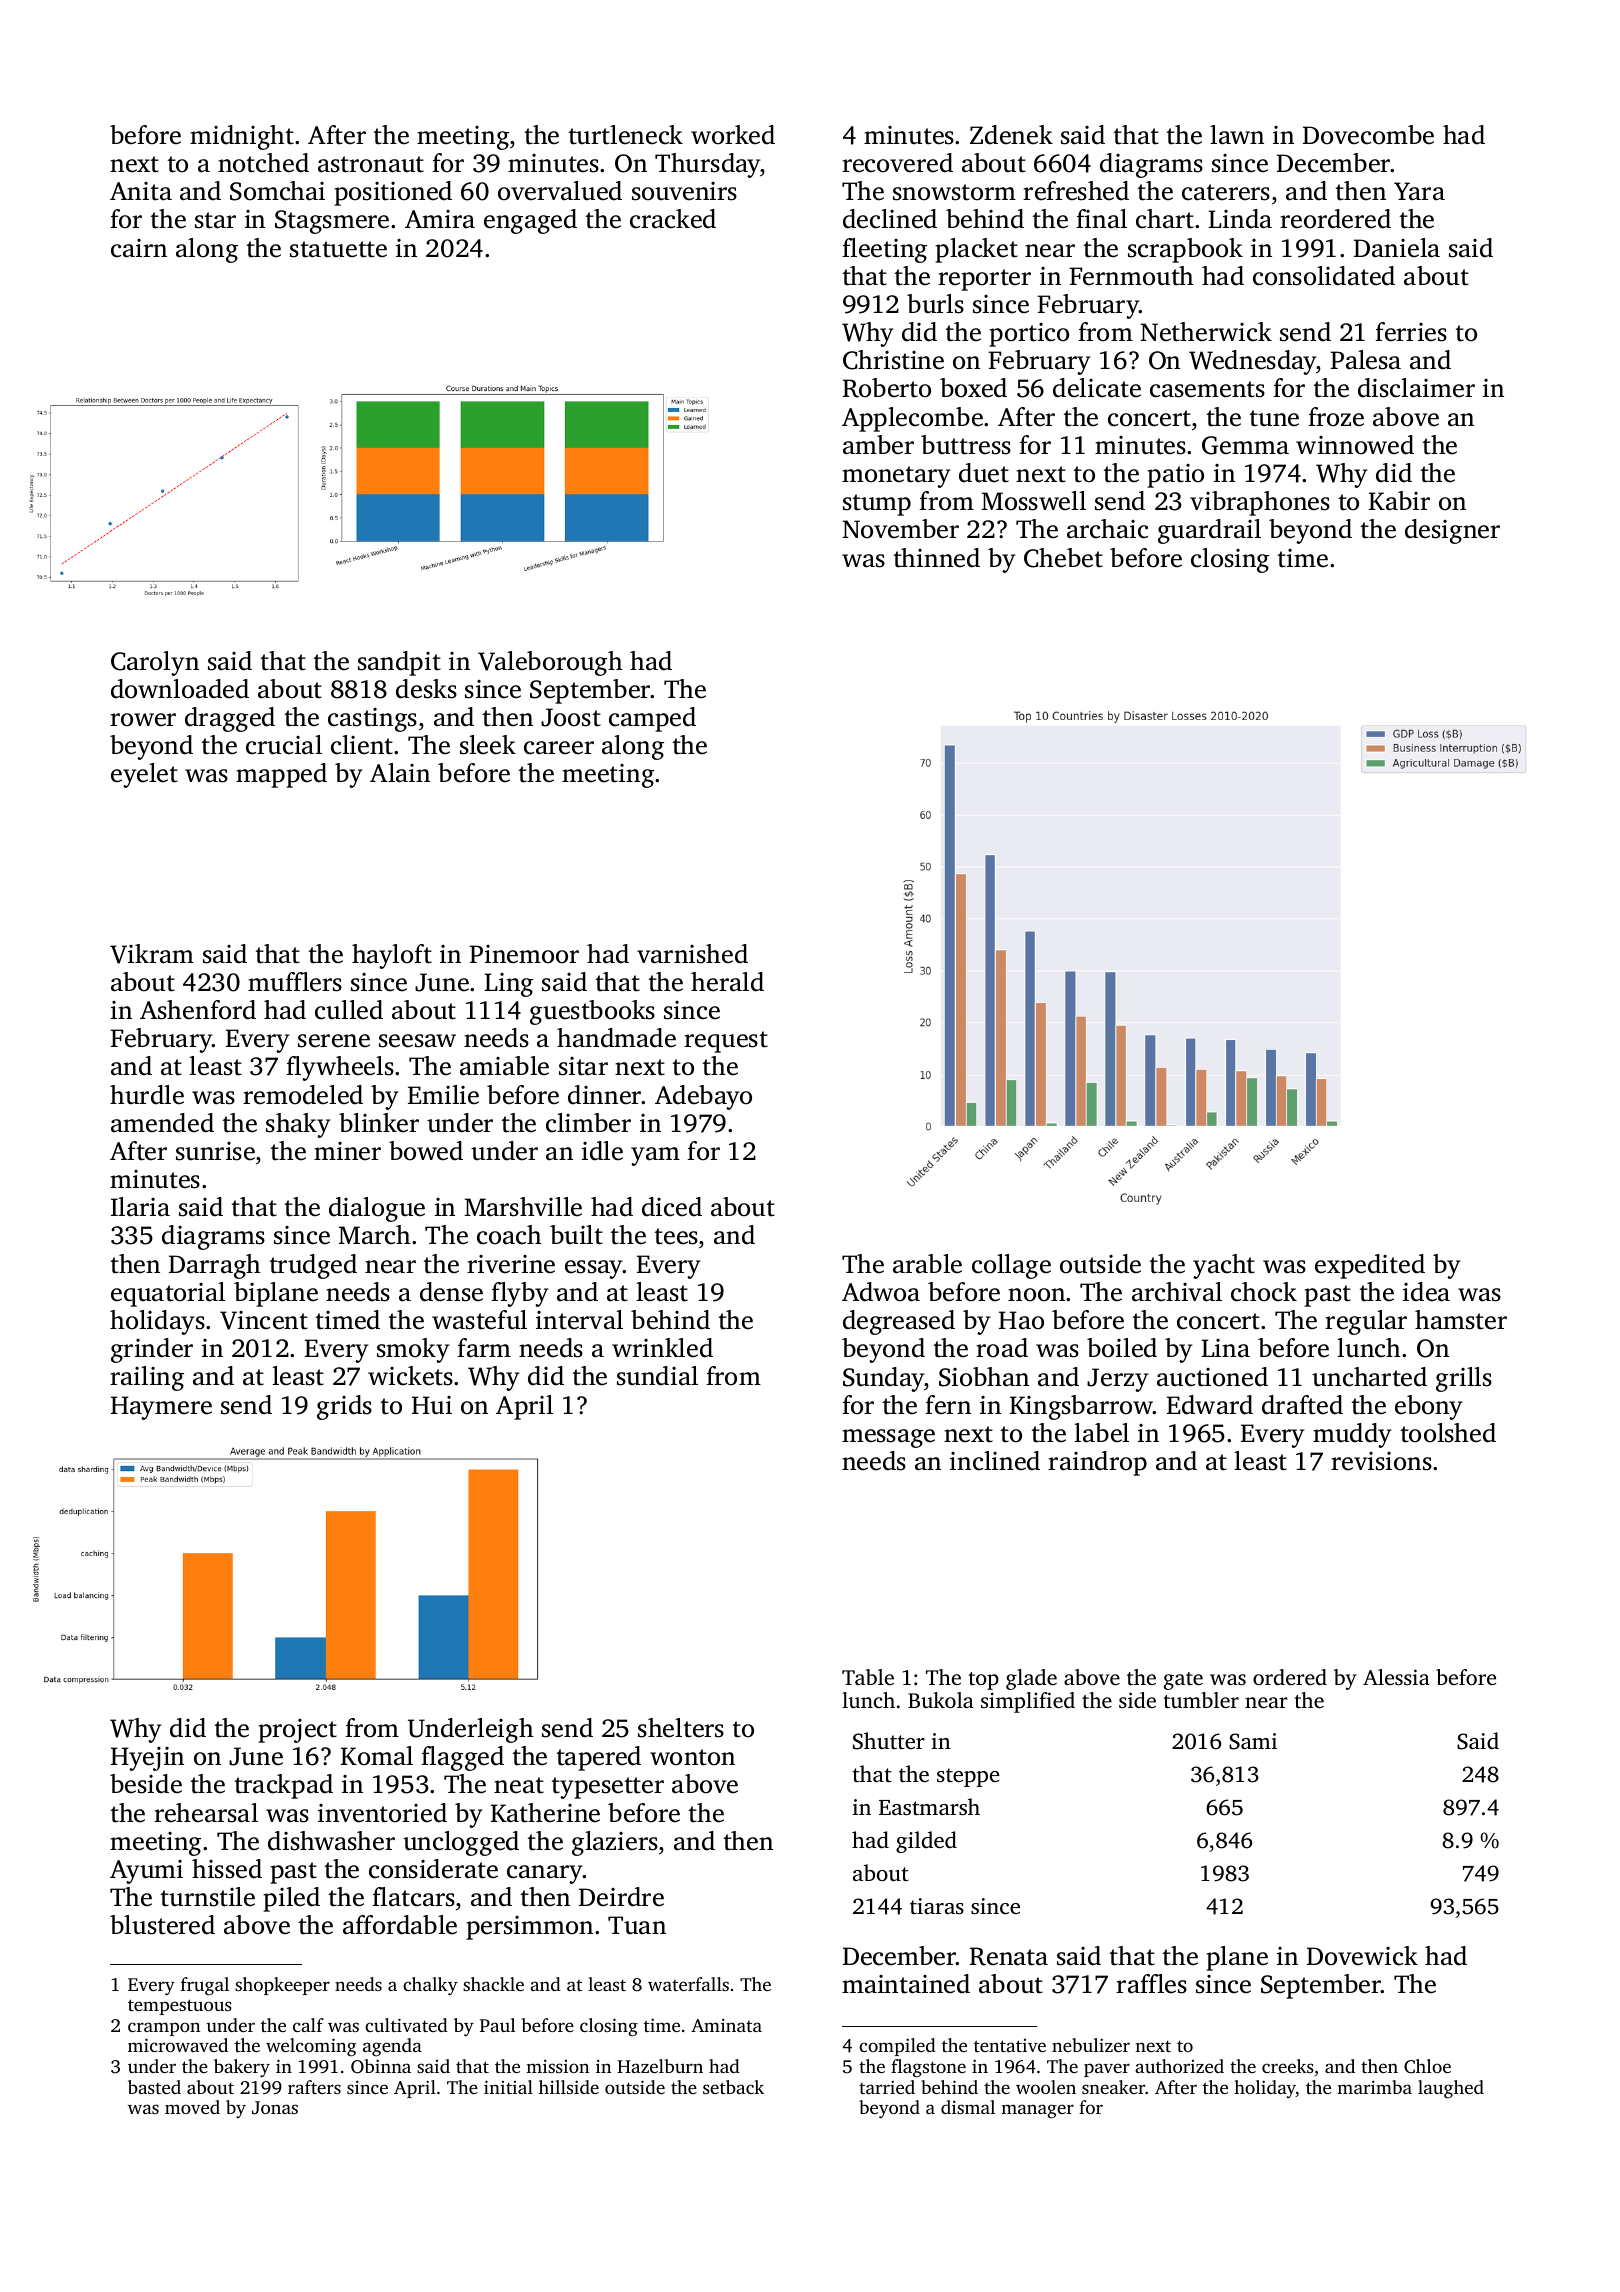 The width and height of the image is (1620, 2292). I want to click on expedited, so click(1370, 1266).
